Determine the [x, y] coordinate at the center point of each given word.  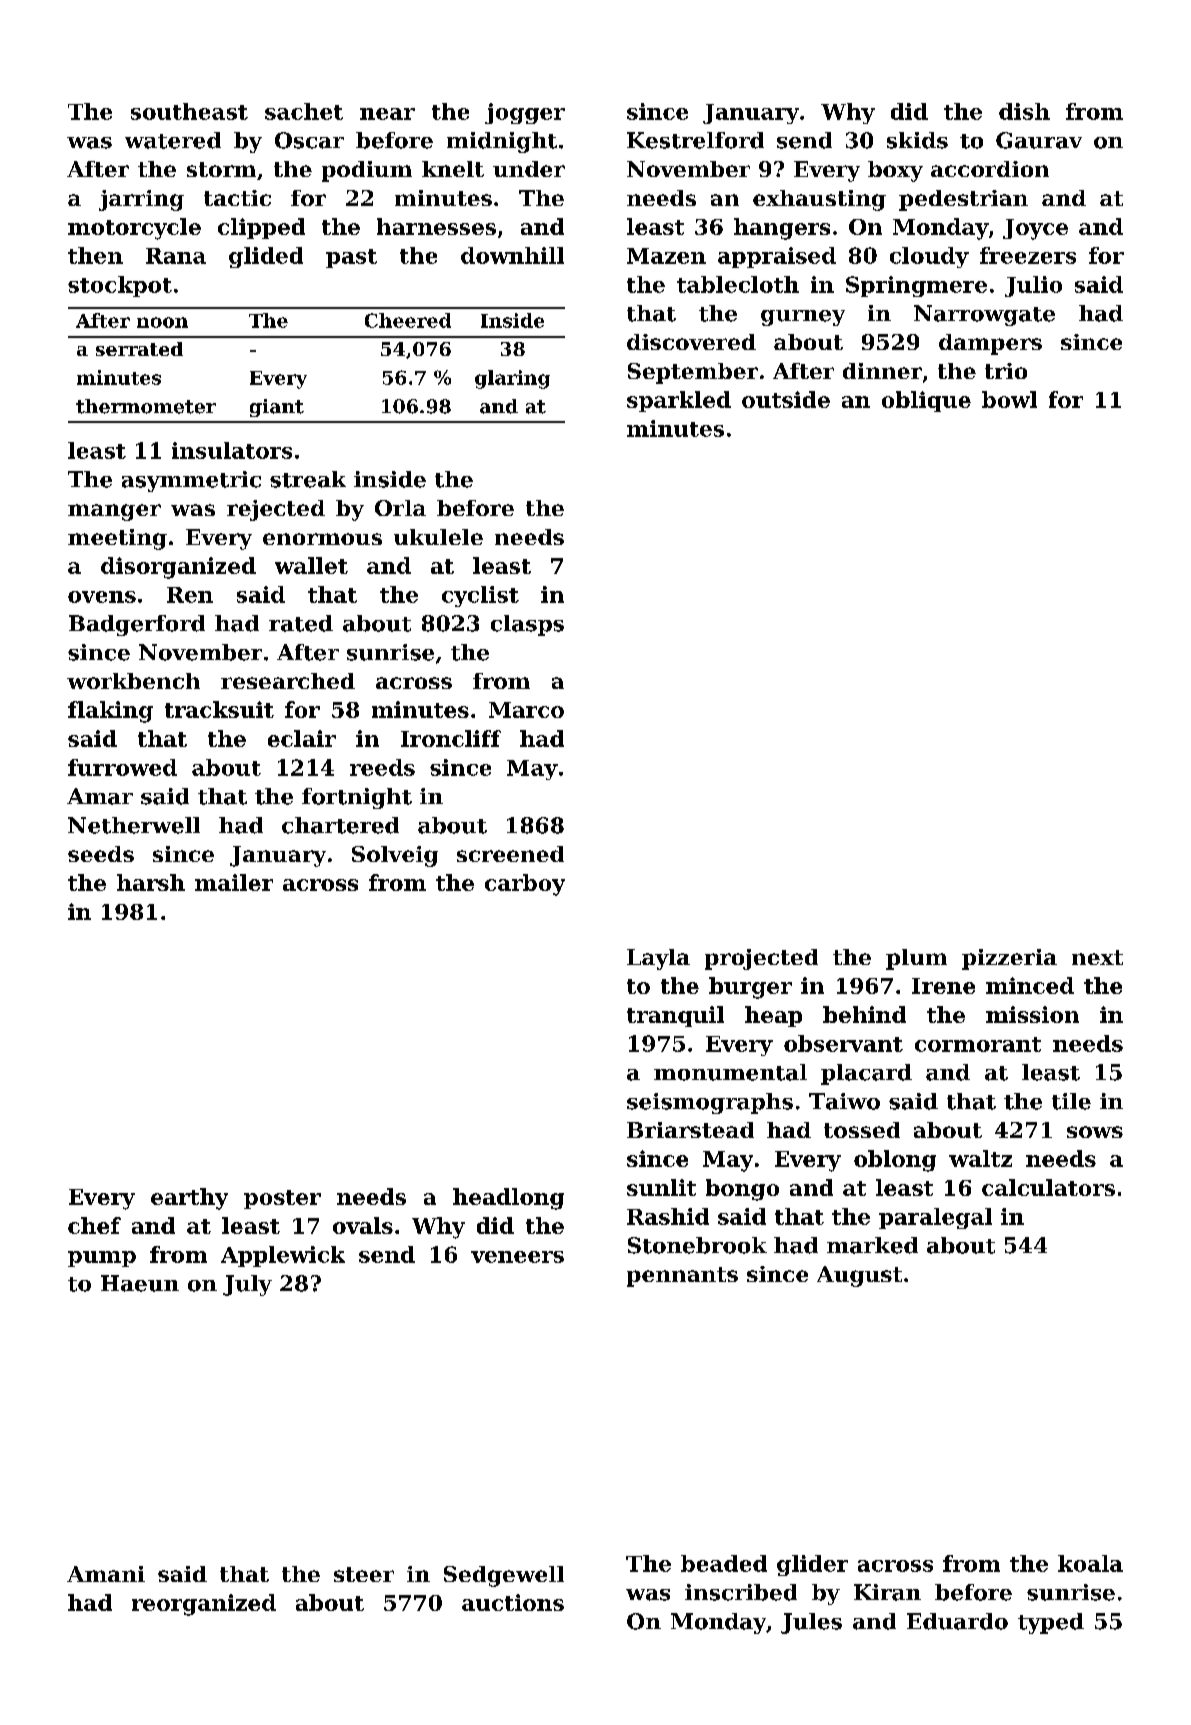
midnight [502, 142]
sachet [304, 111]
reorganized [204, 1605]
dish [1024, 111]
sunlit [661, 1187]
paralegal [935, 1218]
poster [282, 1199]
